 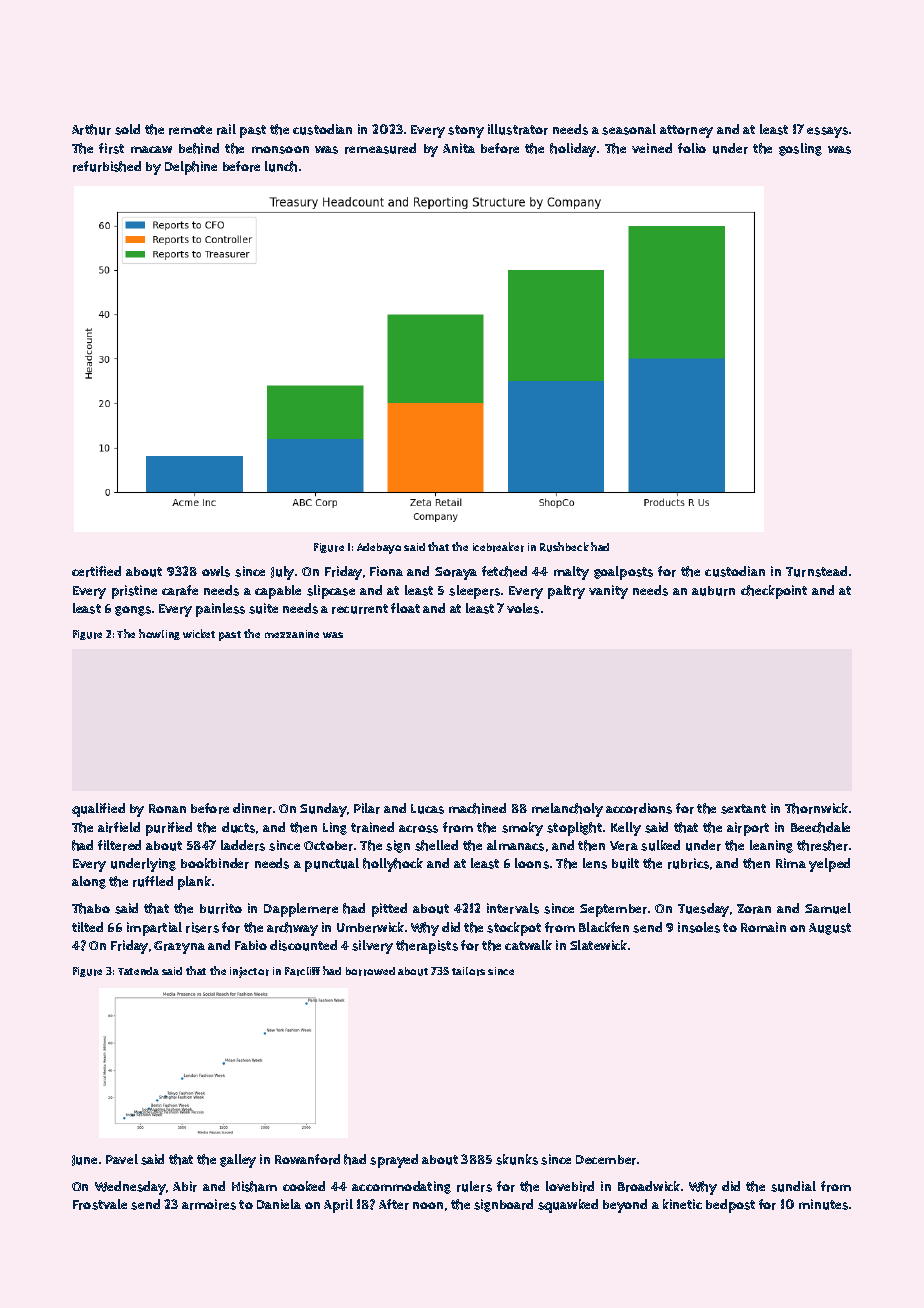 What do you see at coordinates (763, 927) in the document?
I see `Romain` at bounding box center [763, 927].
